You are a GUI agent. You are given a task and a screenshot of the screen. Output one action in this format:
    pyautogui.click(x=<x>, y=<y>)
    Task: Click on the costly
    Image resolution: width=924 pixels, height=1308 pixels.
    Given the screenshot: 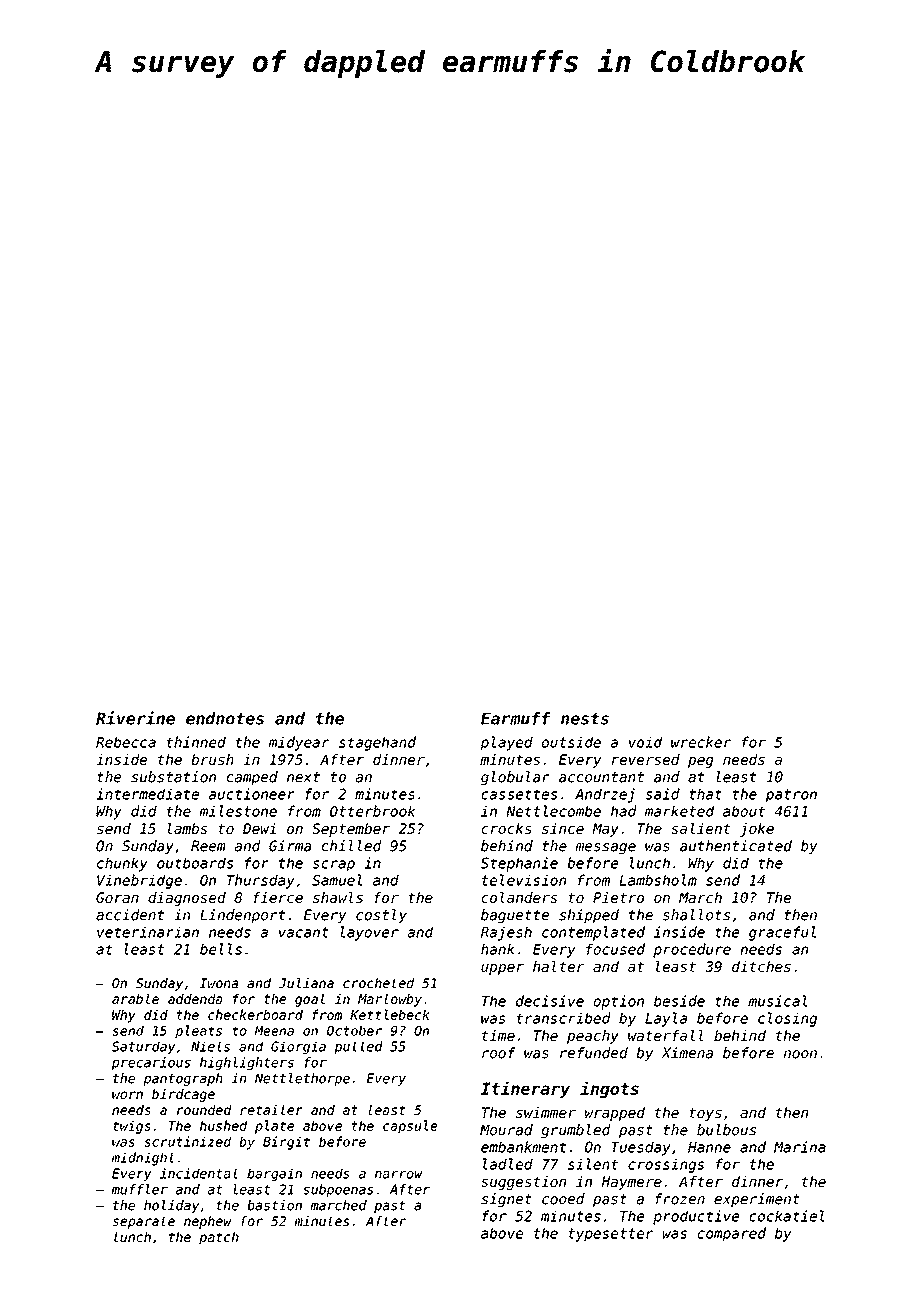 What is the action you would take?
    pyautogui.click(x=381, y=916)
